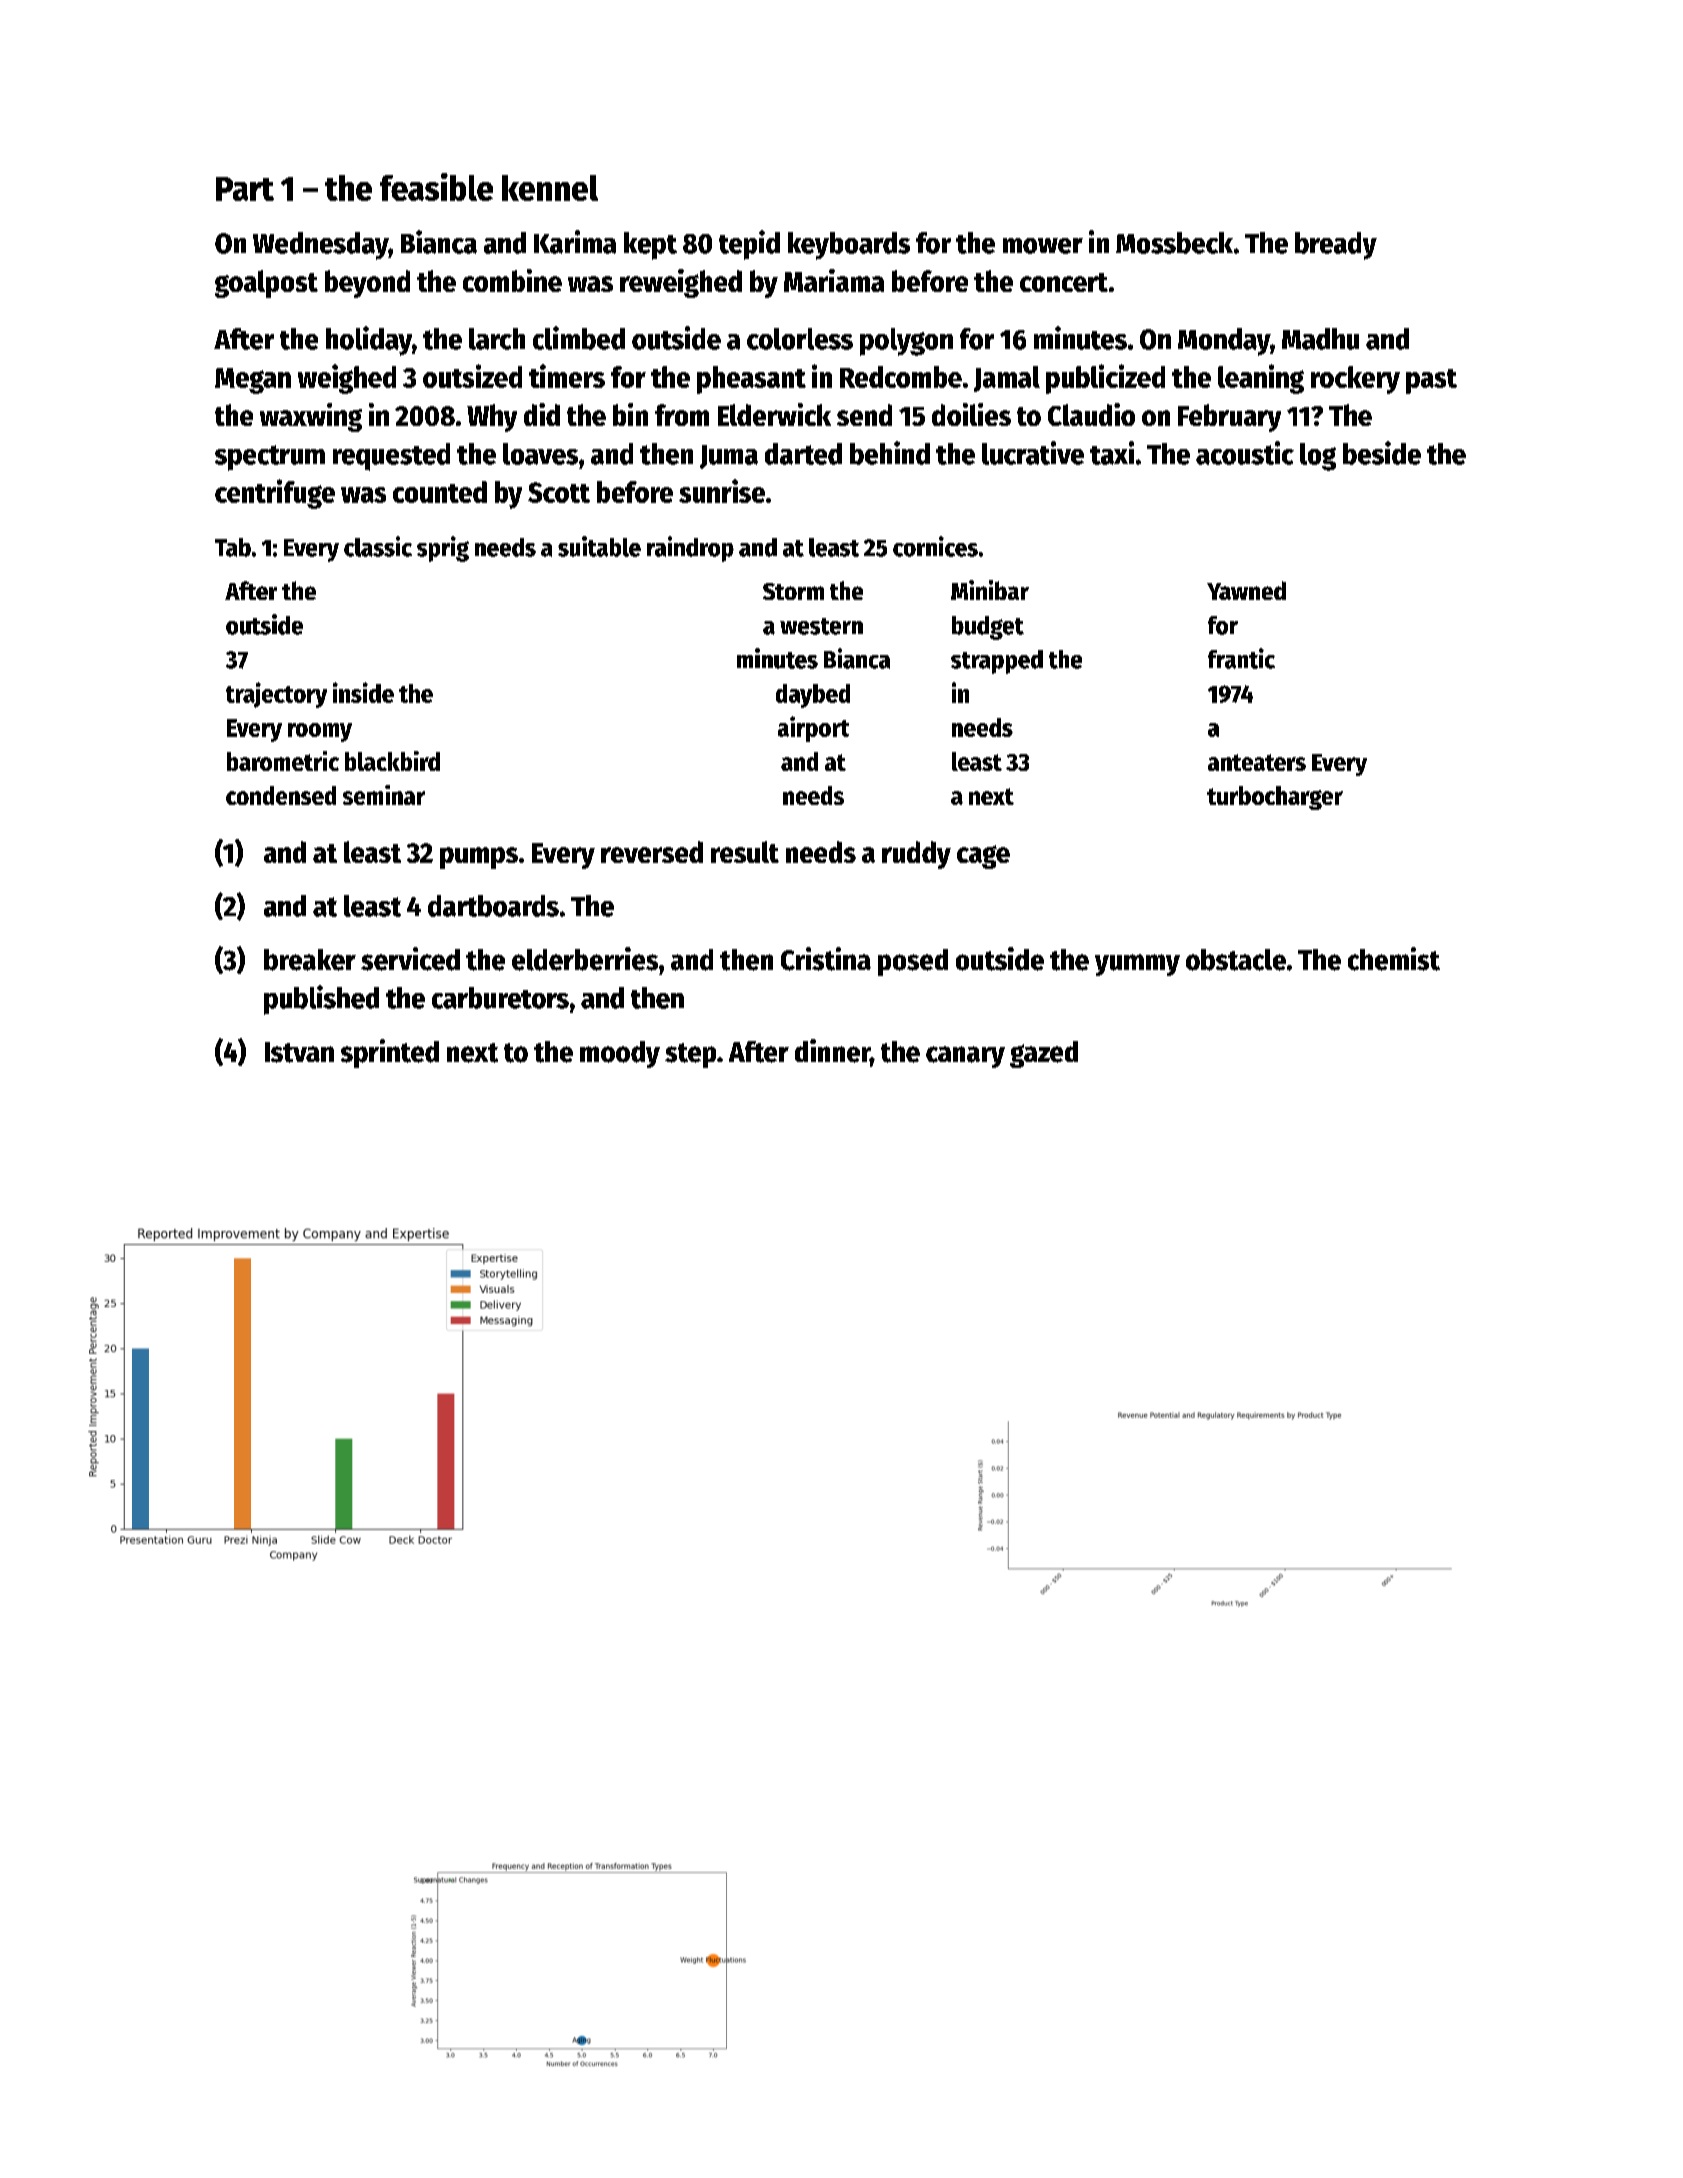  I want to click on Storm, so click(793, 591).
